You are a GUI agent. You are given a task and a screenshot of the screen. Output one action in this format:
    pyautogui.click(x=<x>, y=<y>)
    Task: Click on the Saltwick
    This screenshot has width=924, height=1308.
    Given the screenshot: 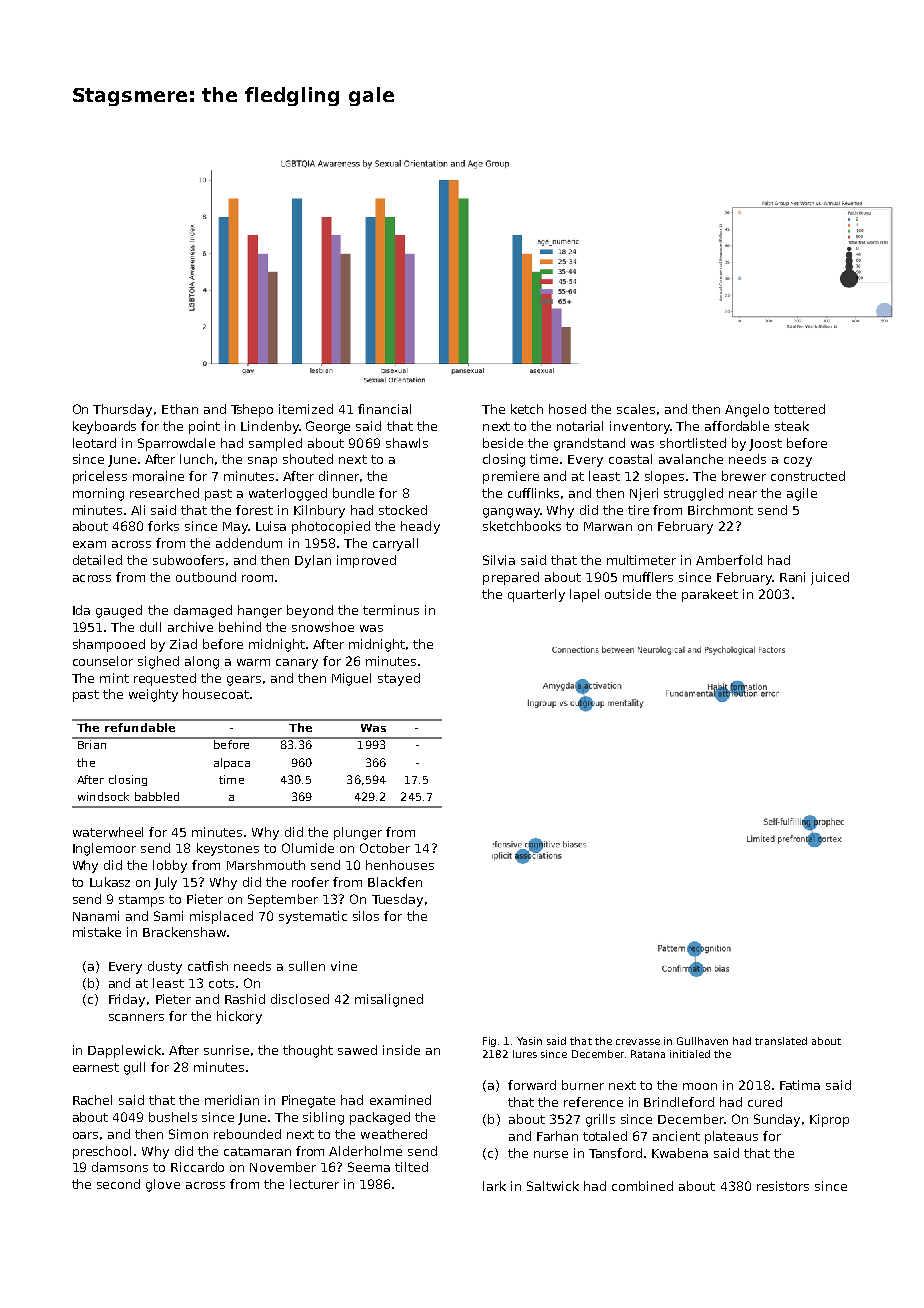 What is the action you would take?
    pyautogui.click(x=553, y=1186)
